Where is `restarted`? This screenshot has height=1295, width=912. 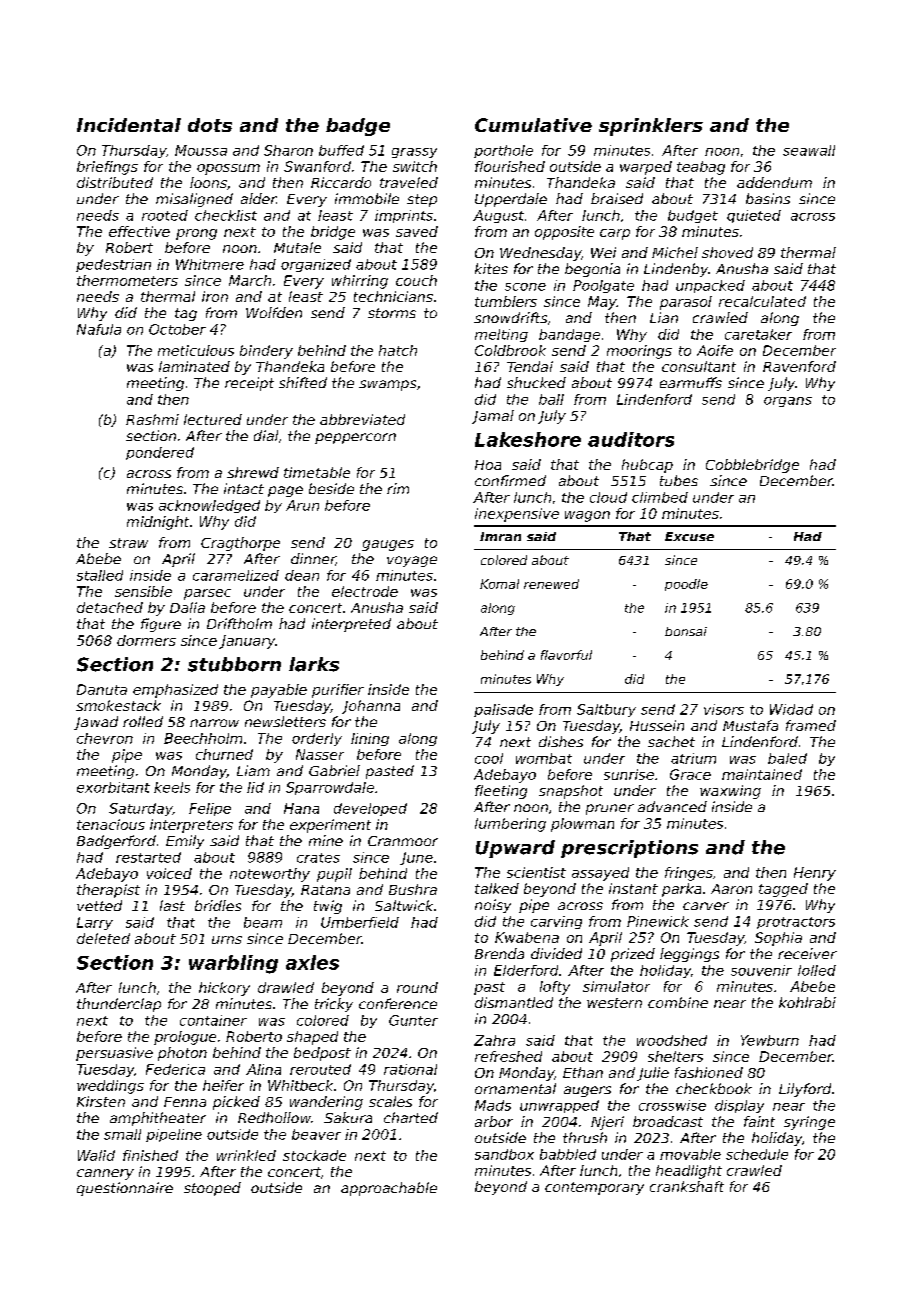 restarted is located at coordinates (148, 857).
